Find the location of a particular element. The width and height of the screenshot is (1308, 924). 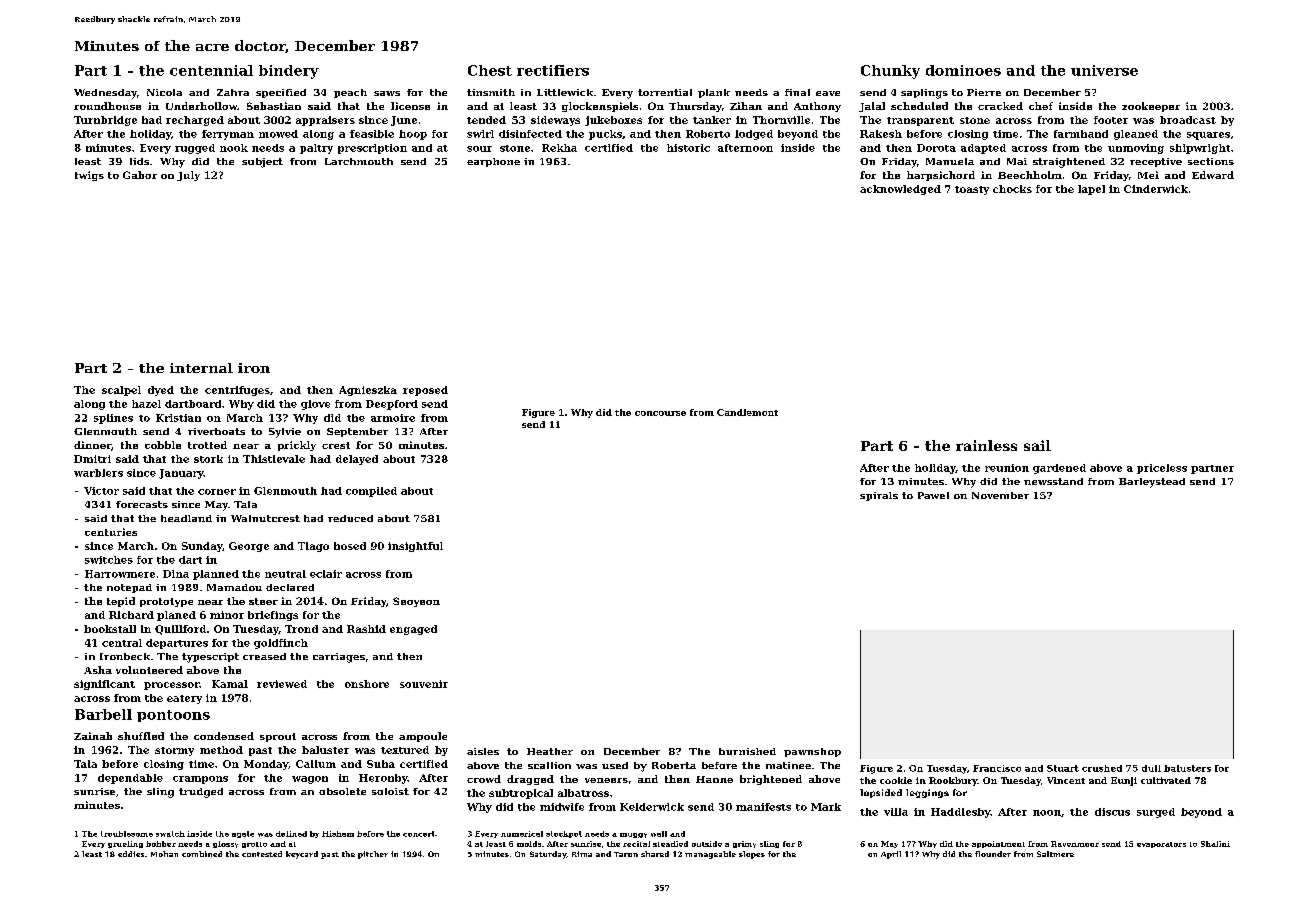

June is located at coordinates (404, 121).
